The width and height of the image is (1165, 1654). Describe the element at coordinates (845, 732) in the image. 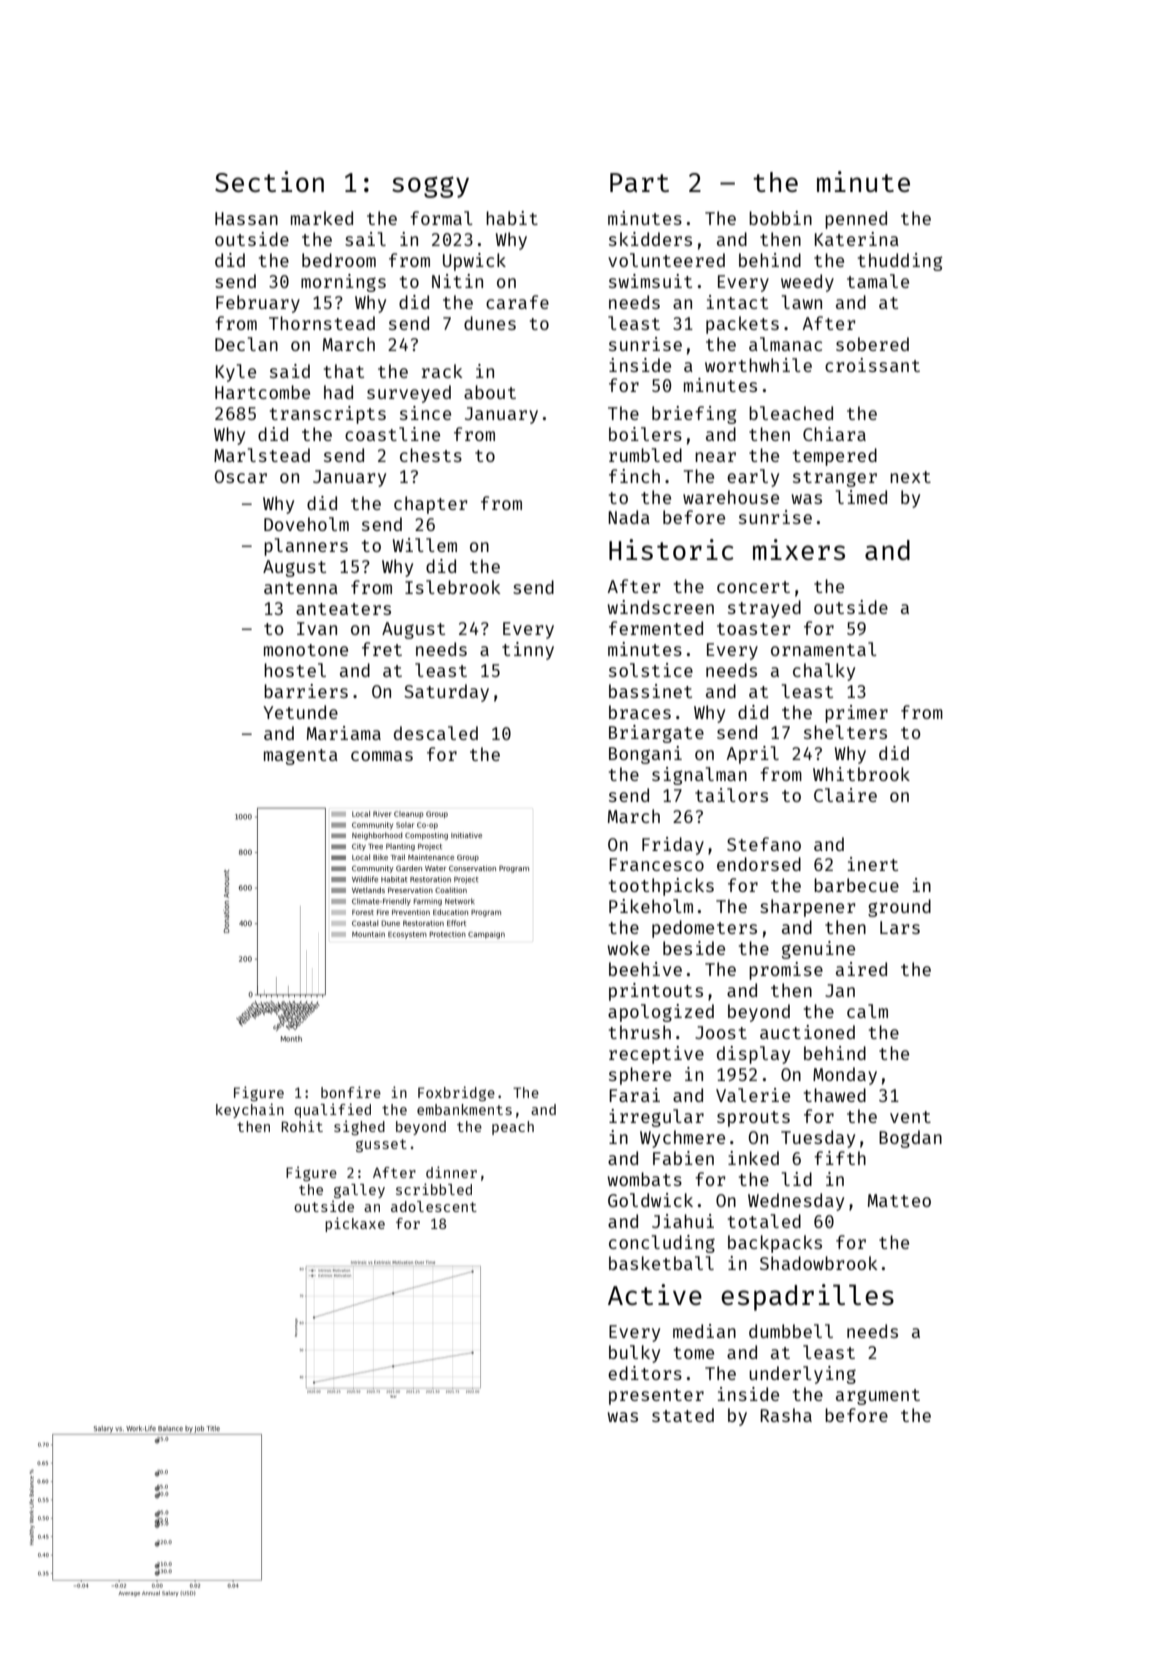

I see `shelters` at that location.
